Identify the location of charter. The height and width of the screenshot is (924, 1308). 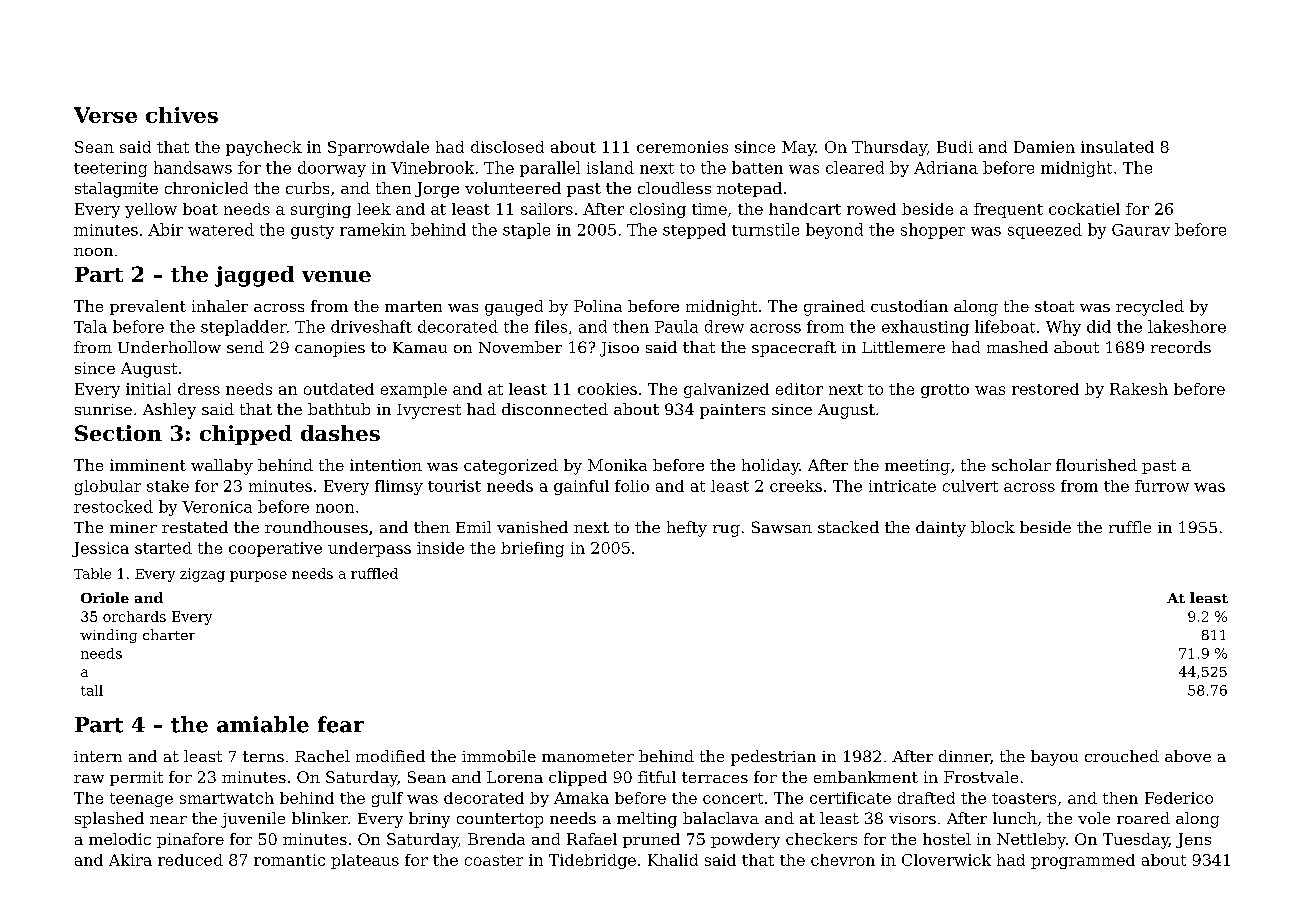
(169, 634).
